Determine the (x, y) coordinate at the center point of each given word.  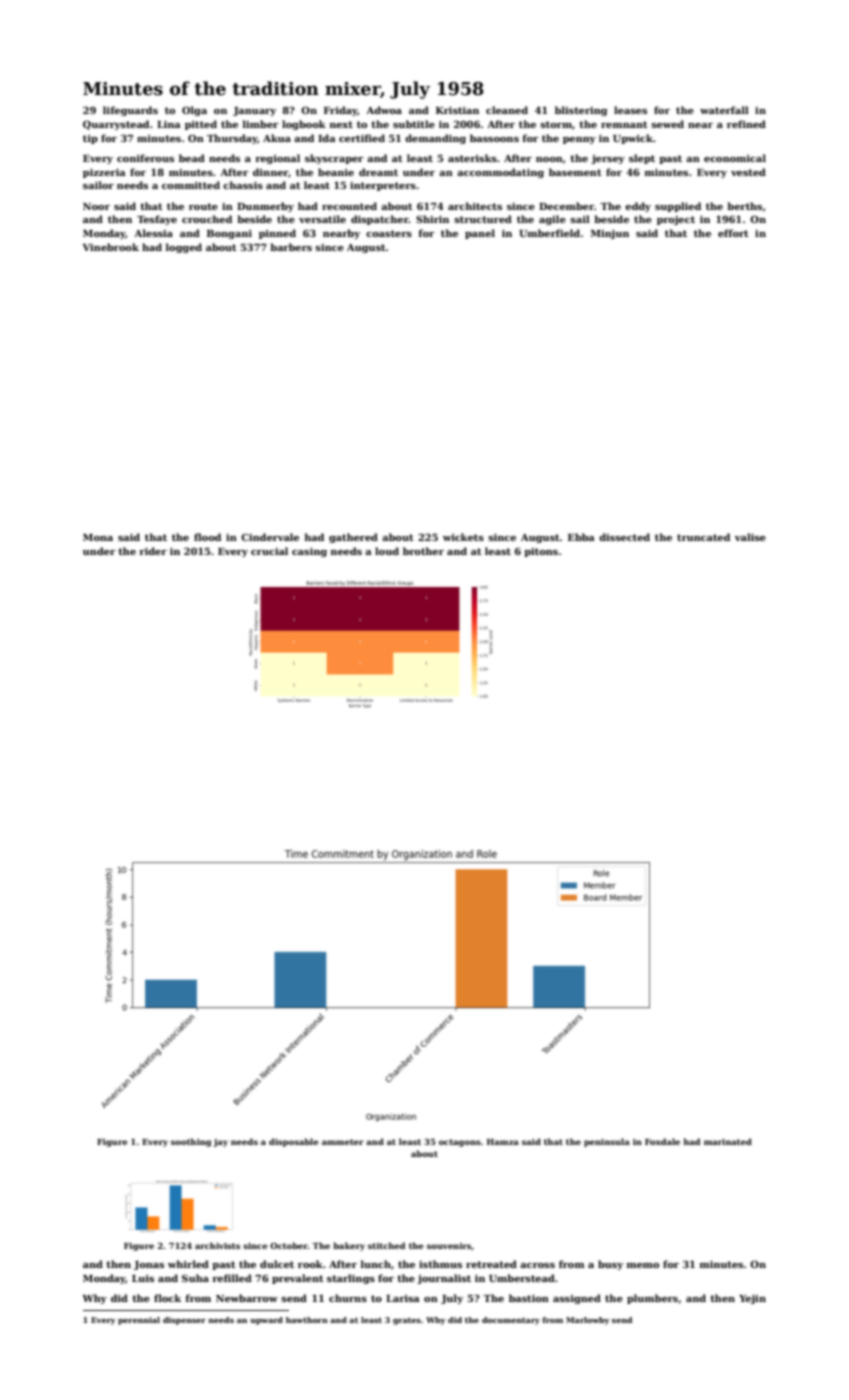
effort (733, 233)
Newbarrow (247, 1298)
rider (153, 551)
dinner (270, 172)
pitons (541, 552)
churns (348, 1298)
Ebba (581, 537)
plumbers (652, 1299)
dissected (624, 537)
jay (221, 1143)
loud (387, 551)
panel (480, 234)
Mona (98, 537)
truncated (703, 537)
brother (423, 551)
